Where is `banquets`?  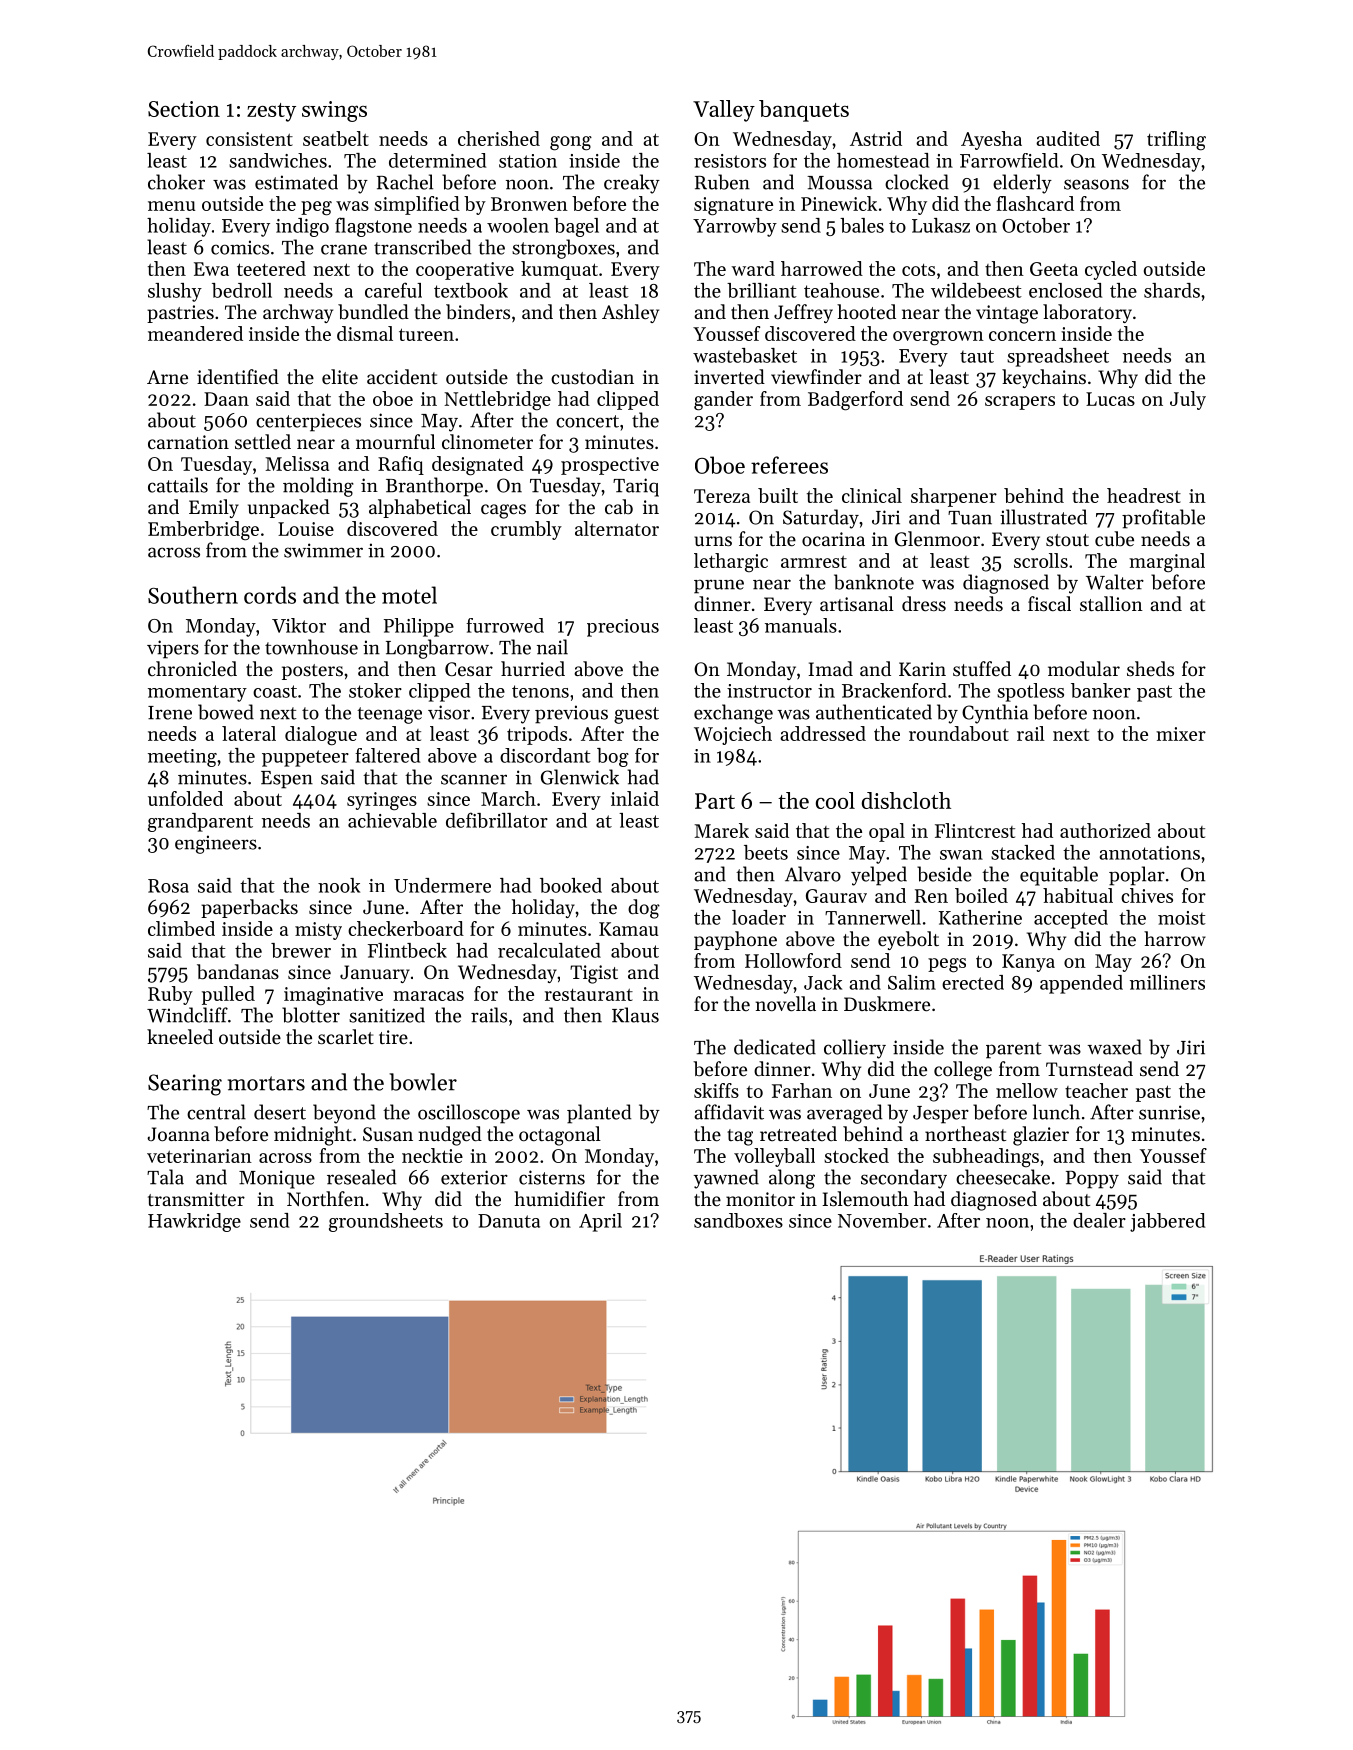 banquets is located at coordinates (804, 111).
